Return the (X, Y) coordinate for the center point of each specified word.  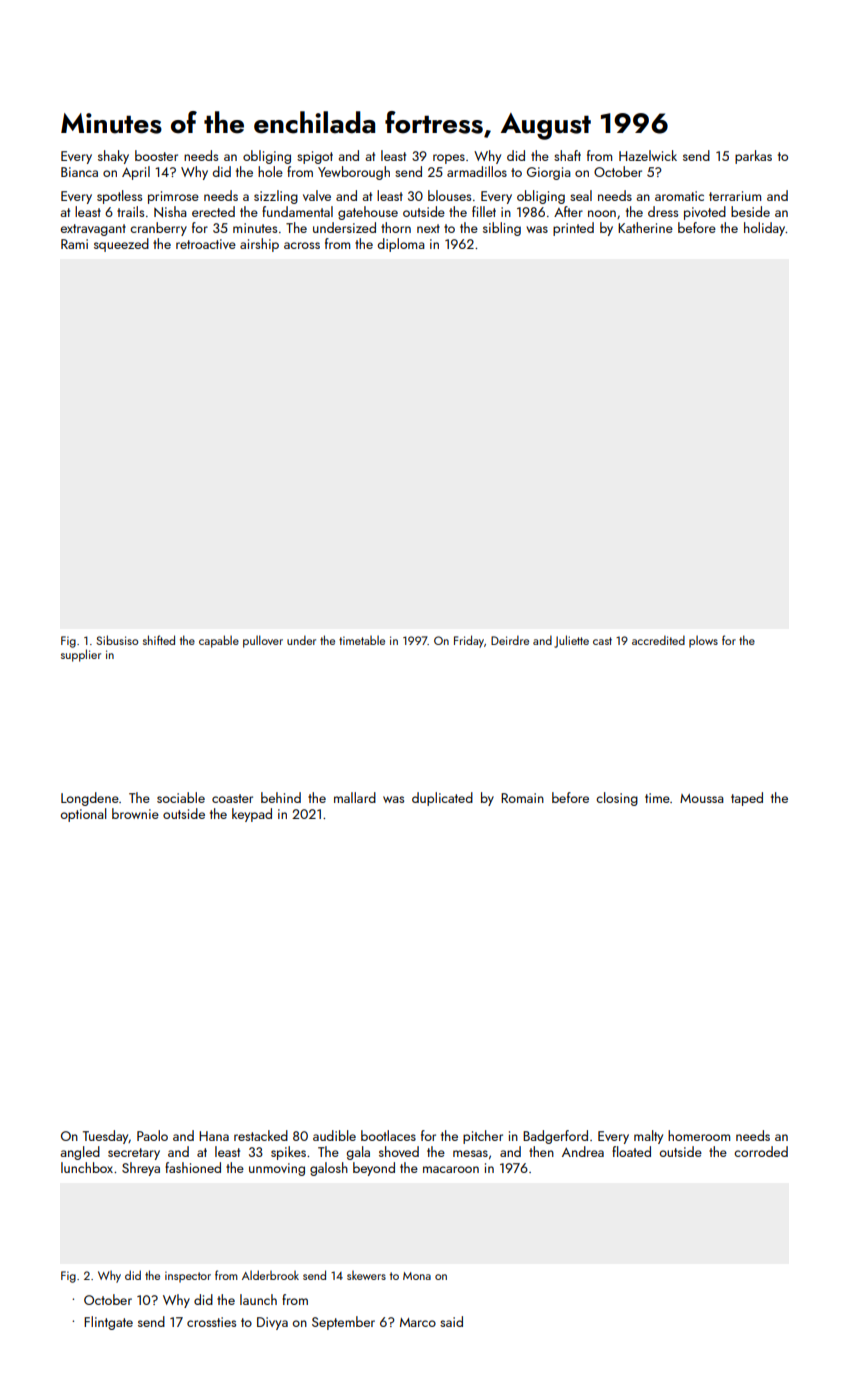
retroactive (206, 244)
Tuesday (106, 1137)
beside (750, 211)
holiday (765, 229)
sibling (502, 229)
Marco (418, 1322)
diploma (401, 245)
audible (334, 1135)
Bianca (79, 172)
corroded (761, 1151)
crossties (211, 1322)
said (451, 1321)
